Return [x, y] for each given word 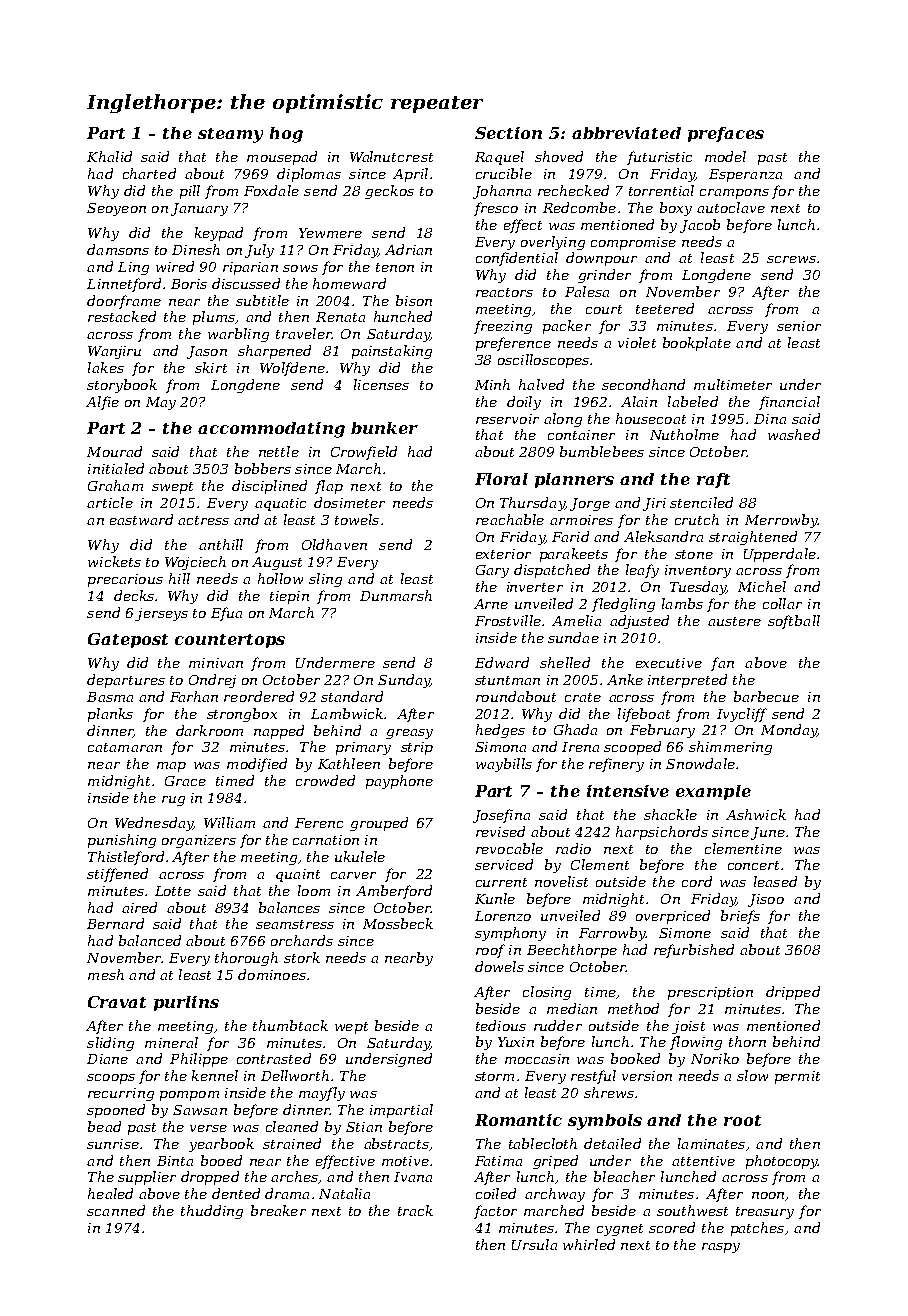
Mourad [114, 451]
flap [329, 487]
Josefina [501, 816]
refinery [616, 765]
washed [794, 434]
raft [713, 480]
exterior [503, 554]
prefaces [726, 134]
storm [494, 1076]
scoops [111, 1079]
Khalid [109, 156]
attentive [703, 1161]
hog [286, 135]
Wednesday [154, 824]
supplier [147, 1178]
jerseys [161, 614]
